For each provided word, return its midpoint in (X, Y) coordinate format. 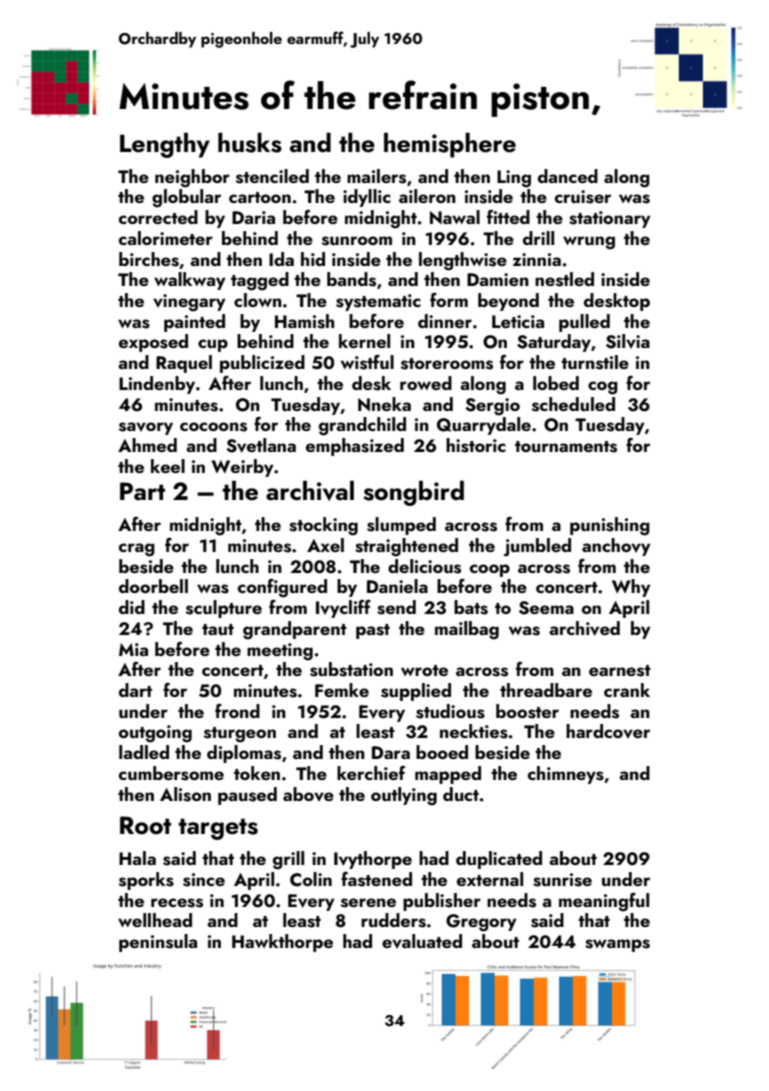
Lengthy (165, 145)
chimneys (566, 775)
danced (568, 176)
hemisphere (450, 145)
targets (218, 829)
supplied (416, 692)
